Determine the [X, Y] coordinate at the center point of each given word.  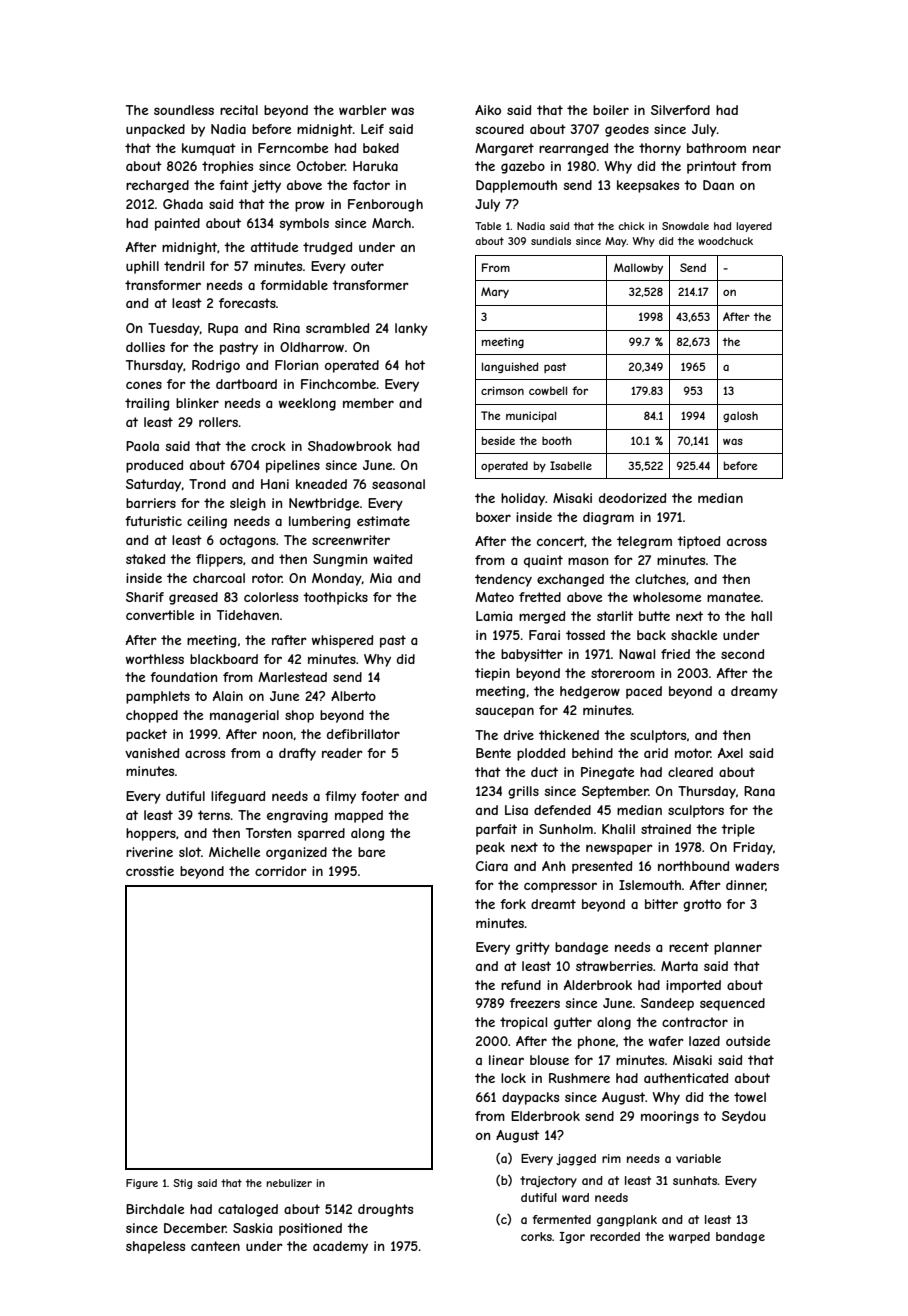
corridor [281, 871]
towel [750, 1097]
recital [239, 110]
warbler [363, 110]
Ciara [492, 866]
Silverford [680, 110]
